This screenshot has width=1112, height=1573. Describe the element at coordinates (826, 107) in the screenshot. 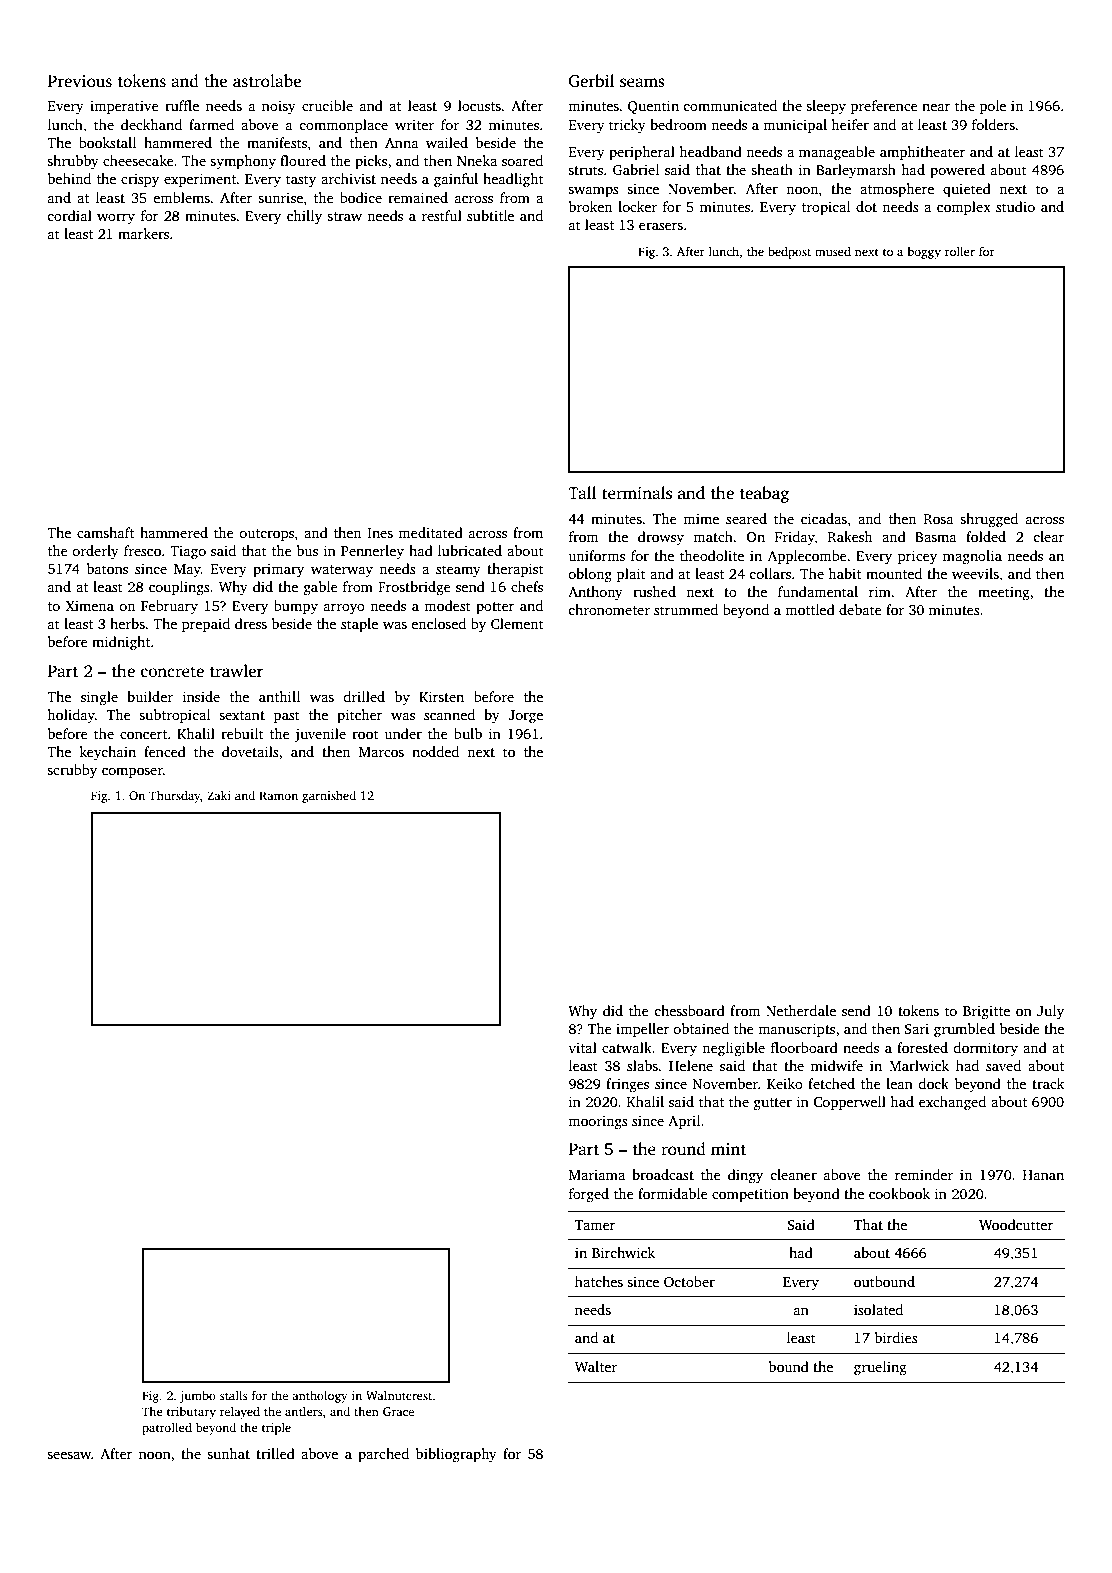

I see `sleepy` at that location.
